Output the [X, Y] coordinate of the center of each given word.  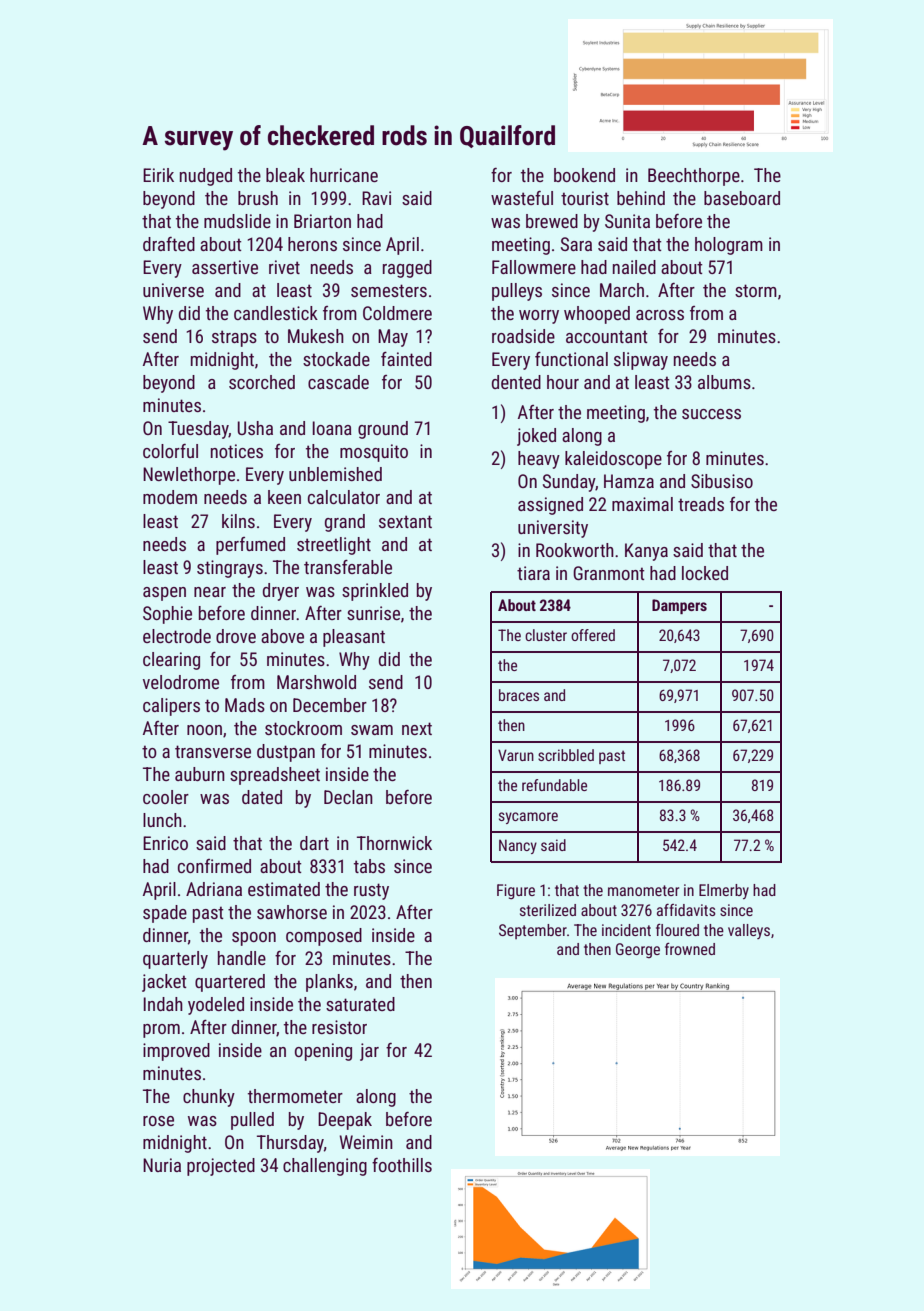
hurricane [344, 175]
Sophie [167, 615]
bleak [285, 175]
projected [221, 1167]
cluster [546, 635]
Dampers [679, 606]
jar [369, 1052]
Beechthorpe [694, 177]
